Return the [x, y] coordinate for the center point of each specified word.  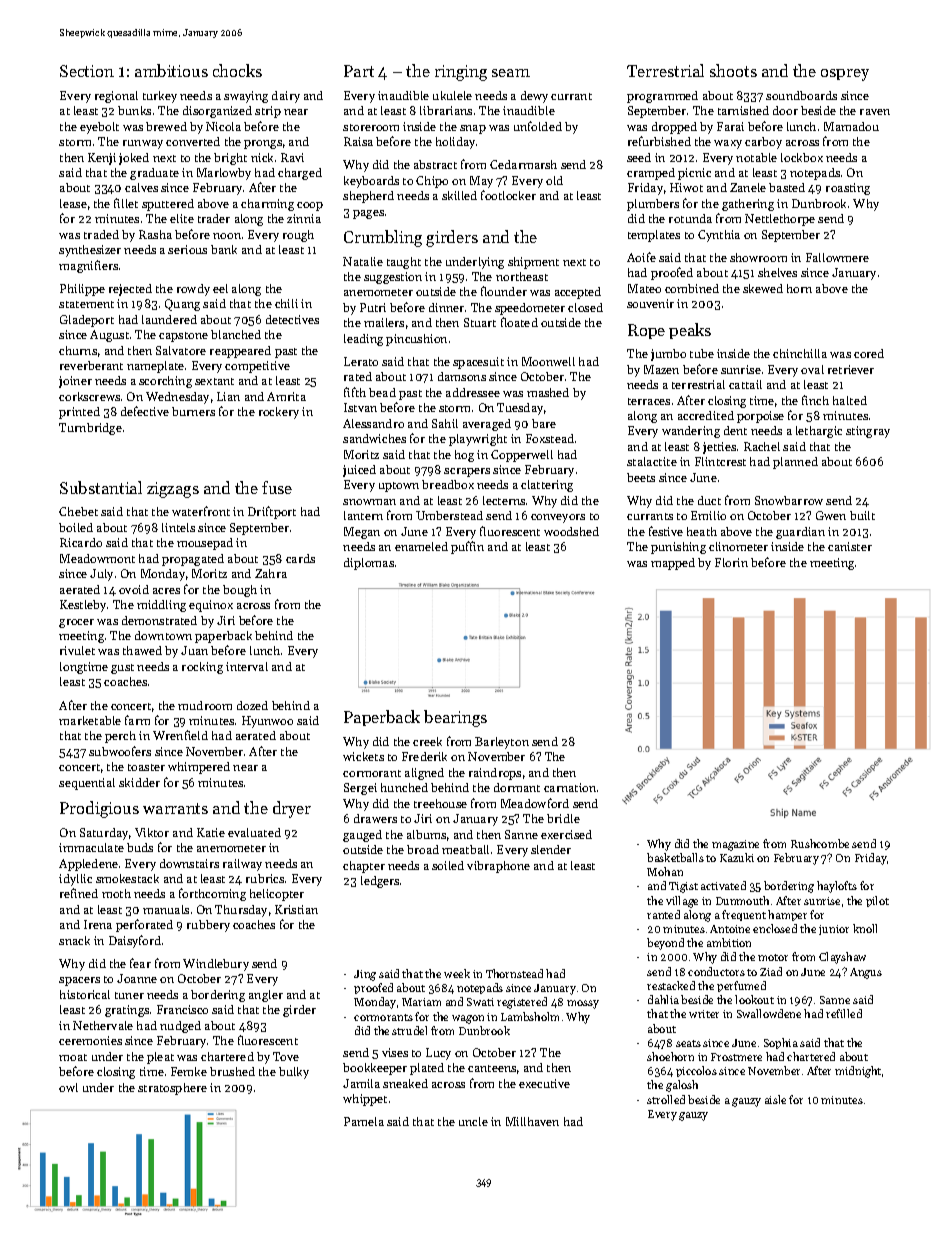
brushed [232, 1071]
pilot [877, 901]
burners [193, 411]
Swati [480, 1002]
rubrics [265, 878]
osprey [845, 75]
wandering [691, 432]
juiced [359, 471]
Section [87, 71]
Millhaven [532, 1121]
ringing [461, 73]
